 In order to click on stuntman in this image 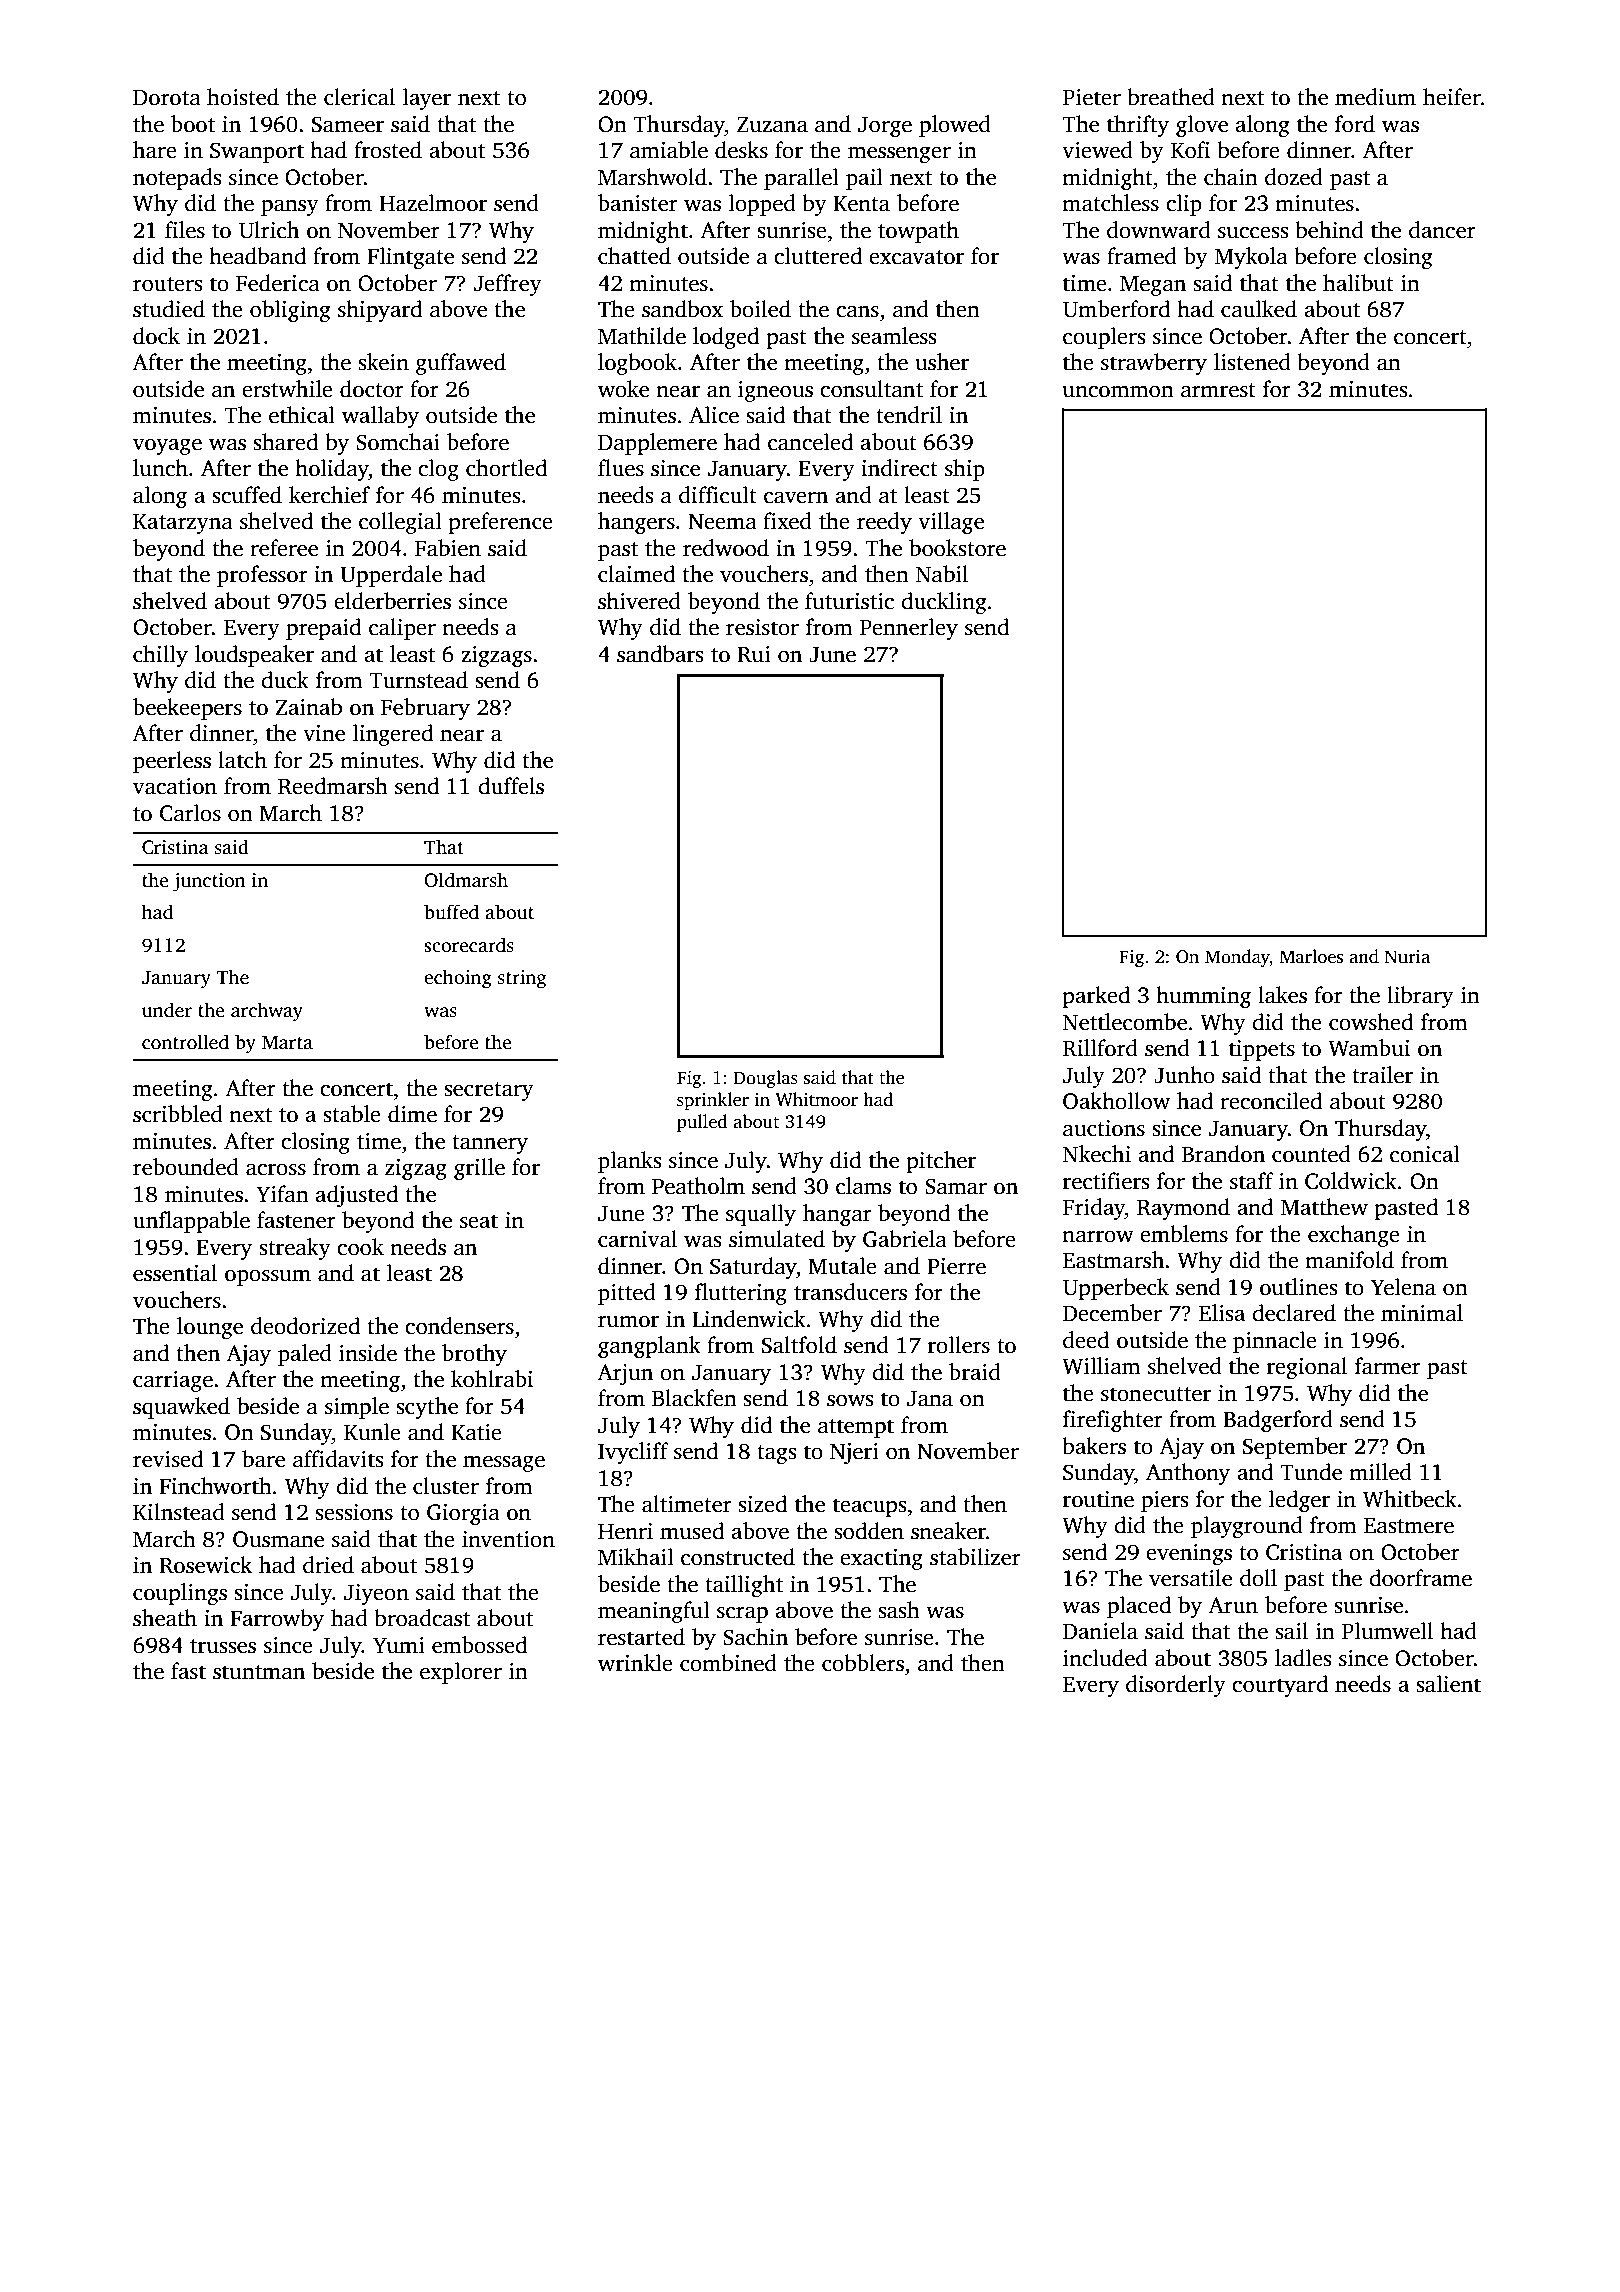, I will do `click(259, 1672)`.
